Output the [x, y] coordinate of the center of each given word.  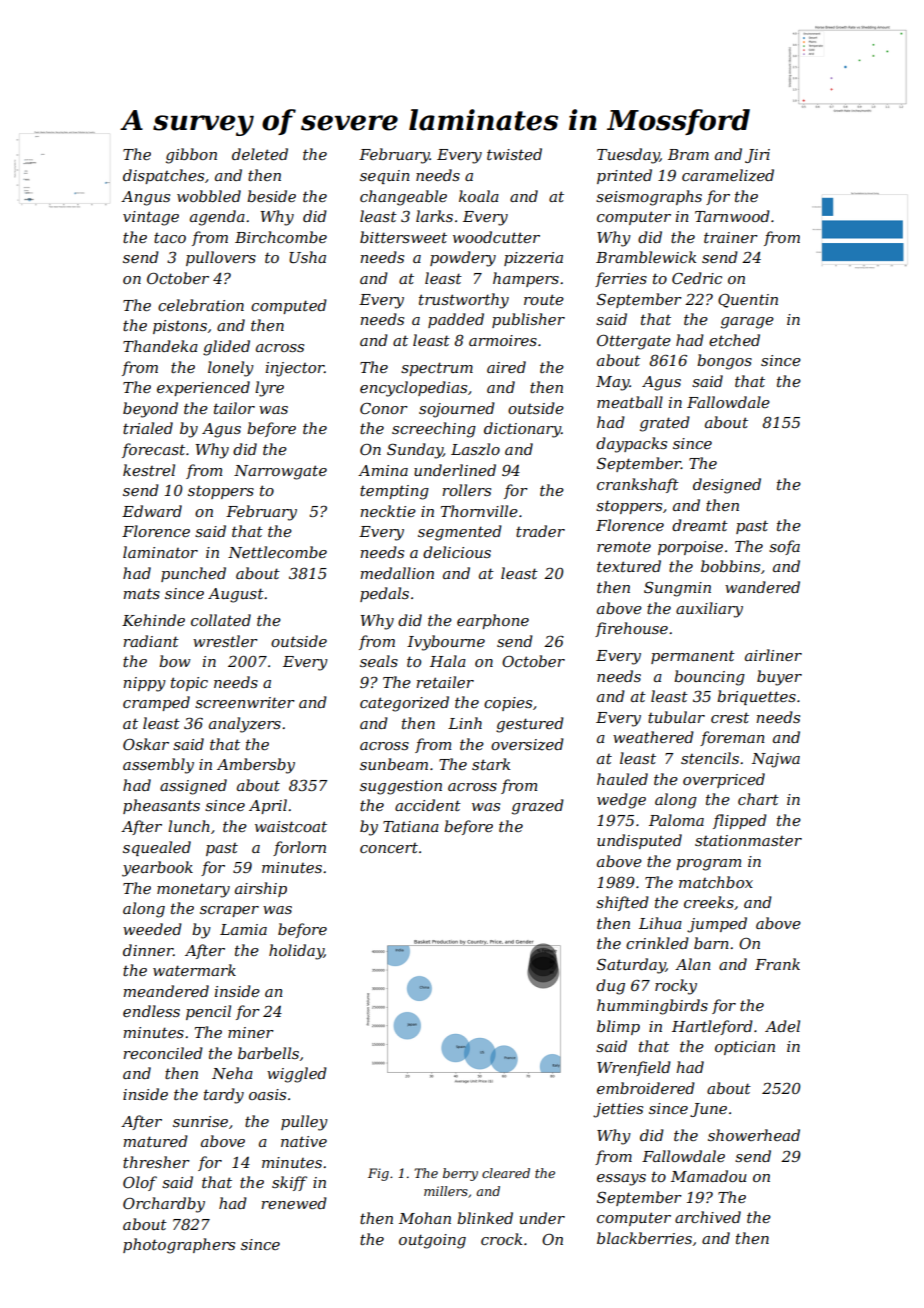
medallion [397, 573]
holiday [296, 952]
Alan [693, 964]
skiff [289, 1183]
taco [170, 238]
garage [747, 323]
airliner [773, 655]
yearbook [157, 869]
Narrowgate [280, 472]
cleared [506, 1173]
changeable [403, 198]
